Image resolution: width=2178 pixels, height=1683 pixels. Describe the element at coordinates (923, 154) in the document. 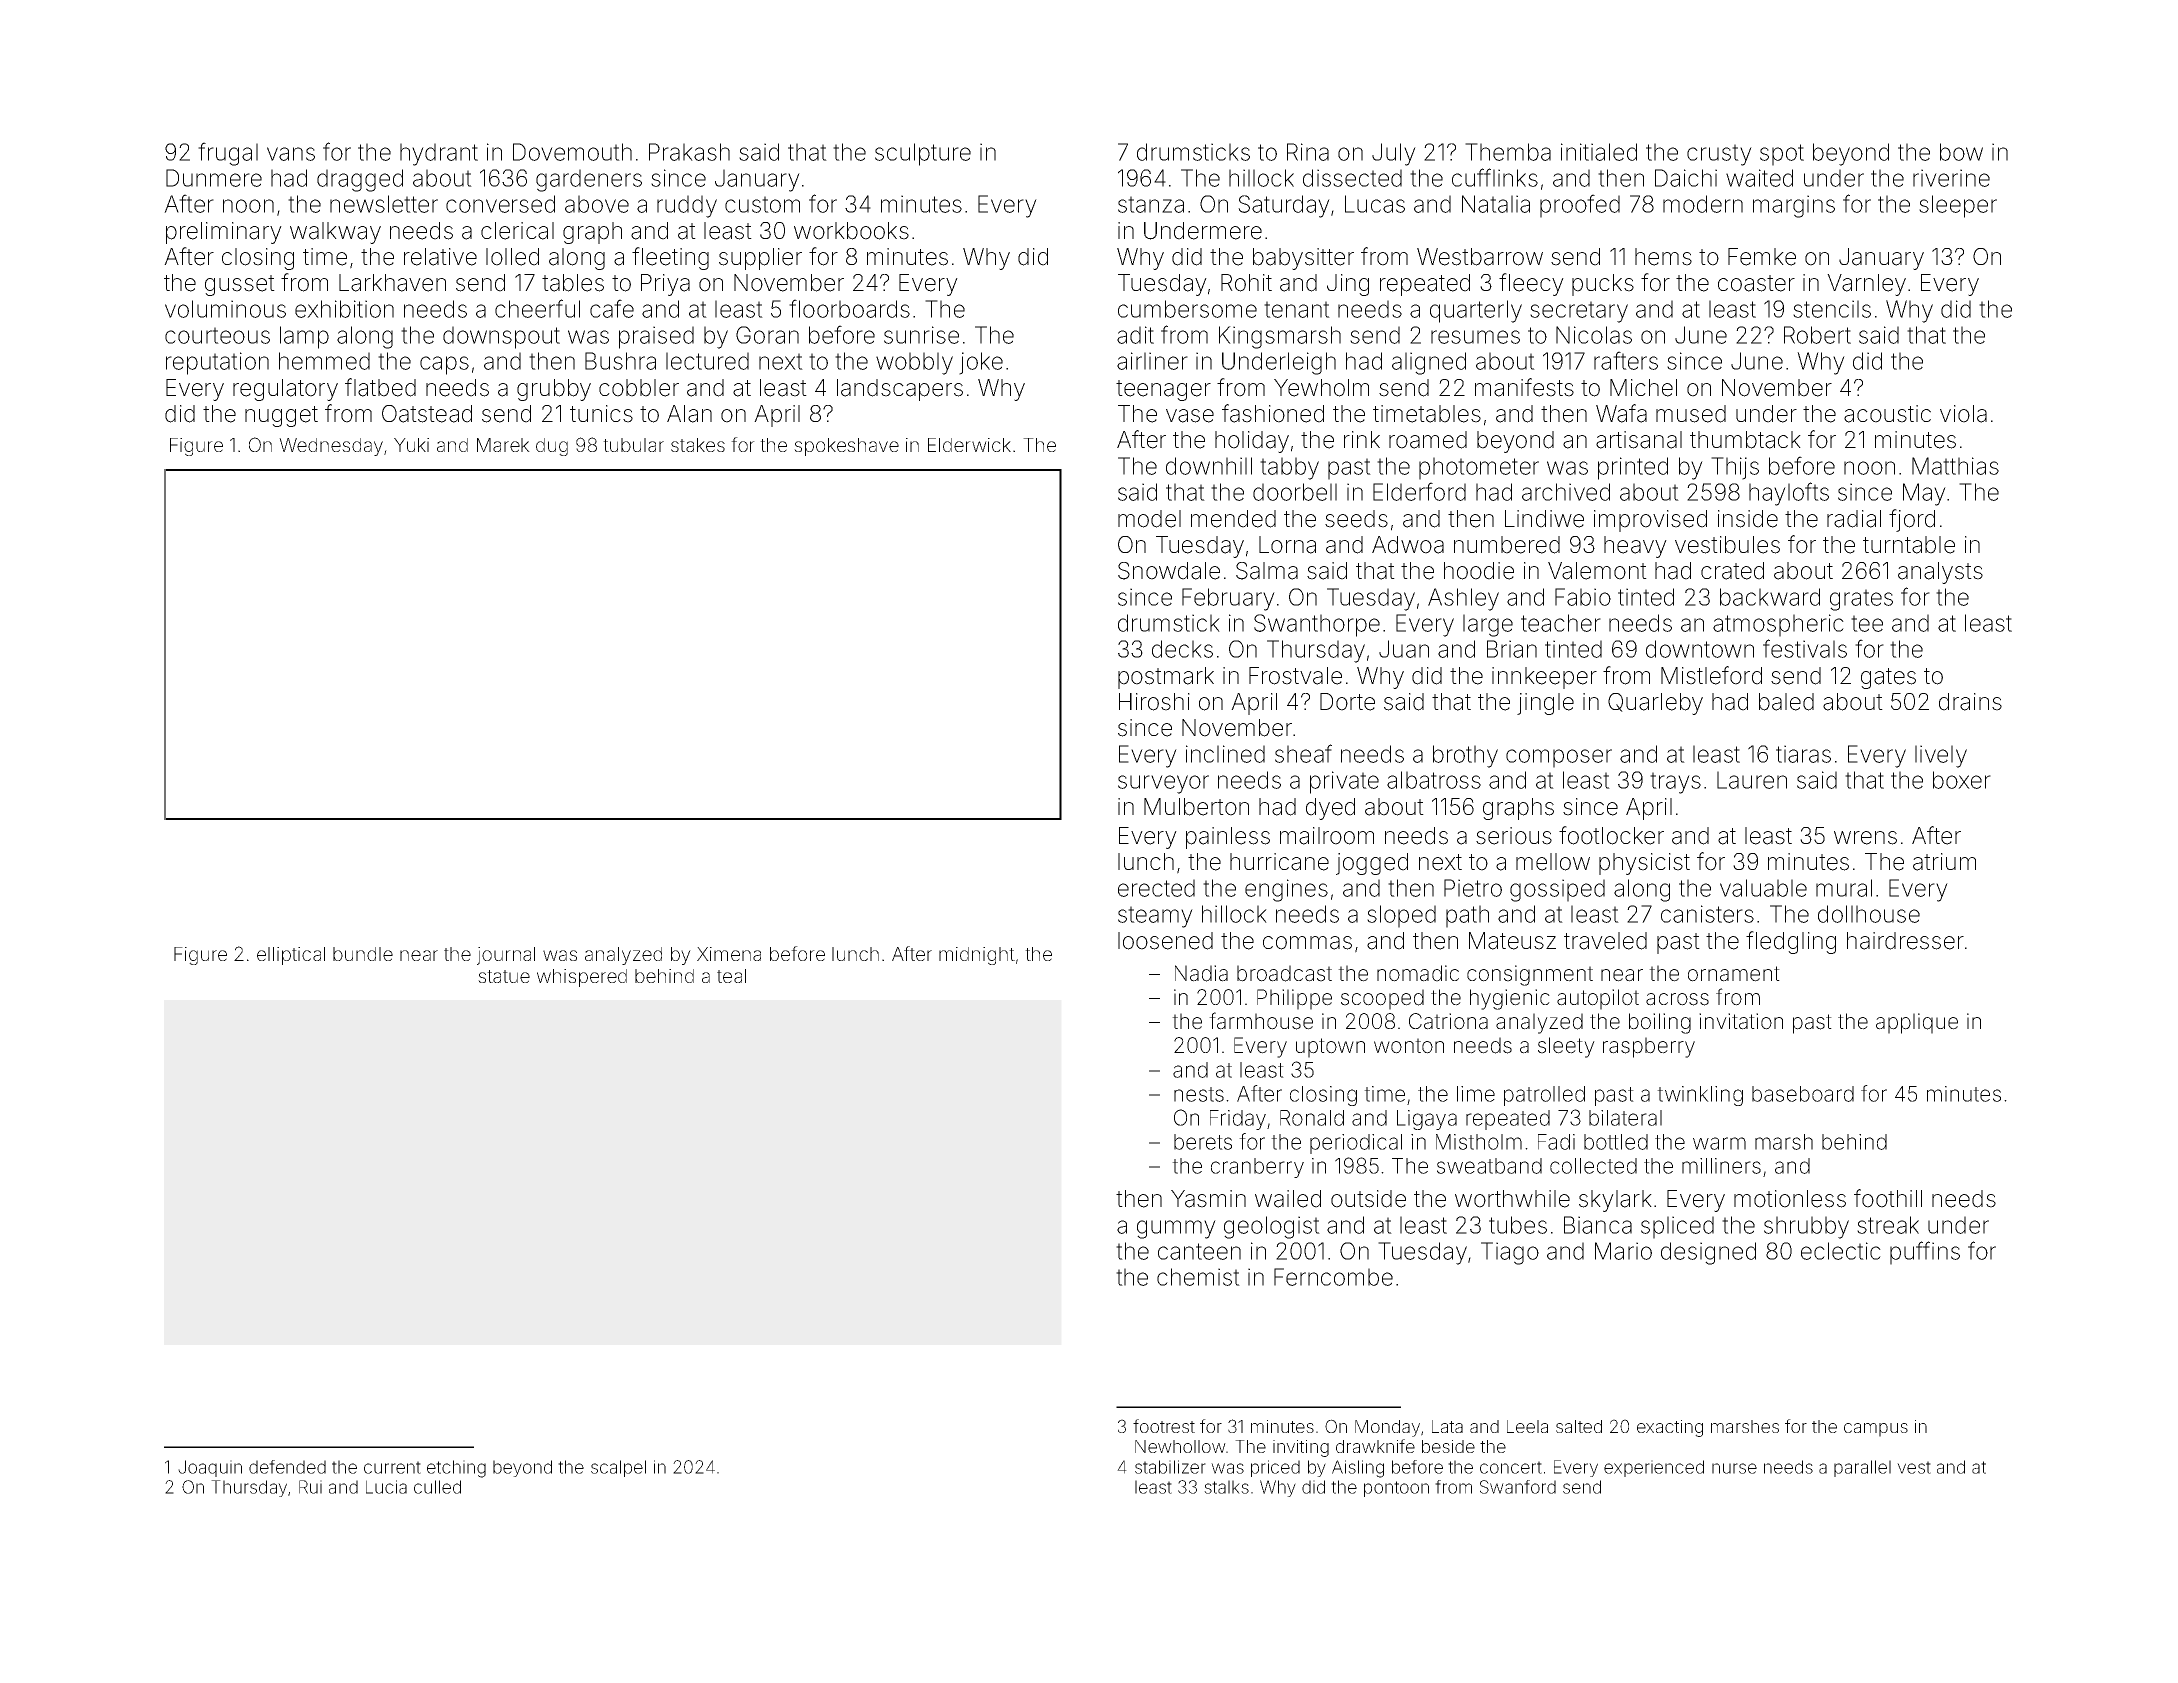

I see `sculpture` at that location.
